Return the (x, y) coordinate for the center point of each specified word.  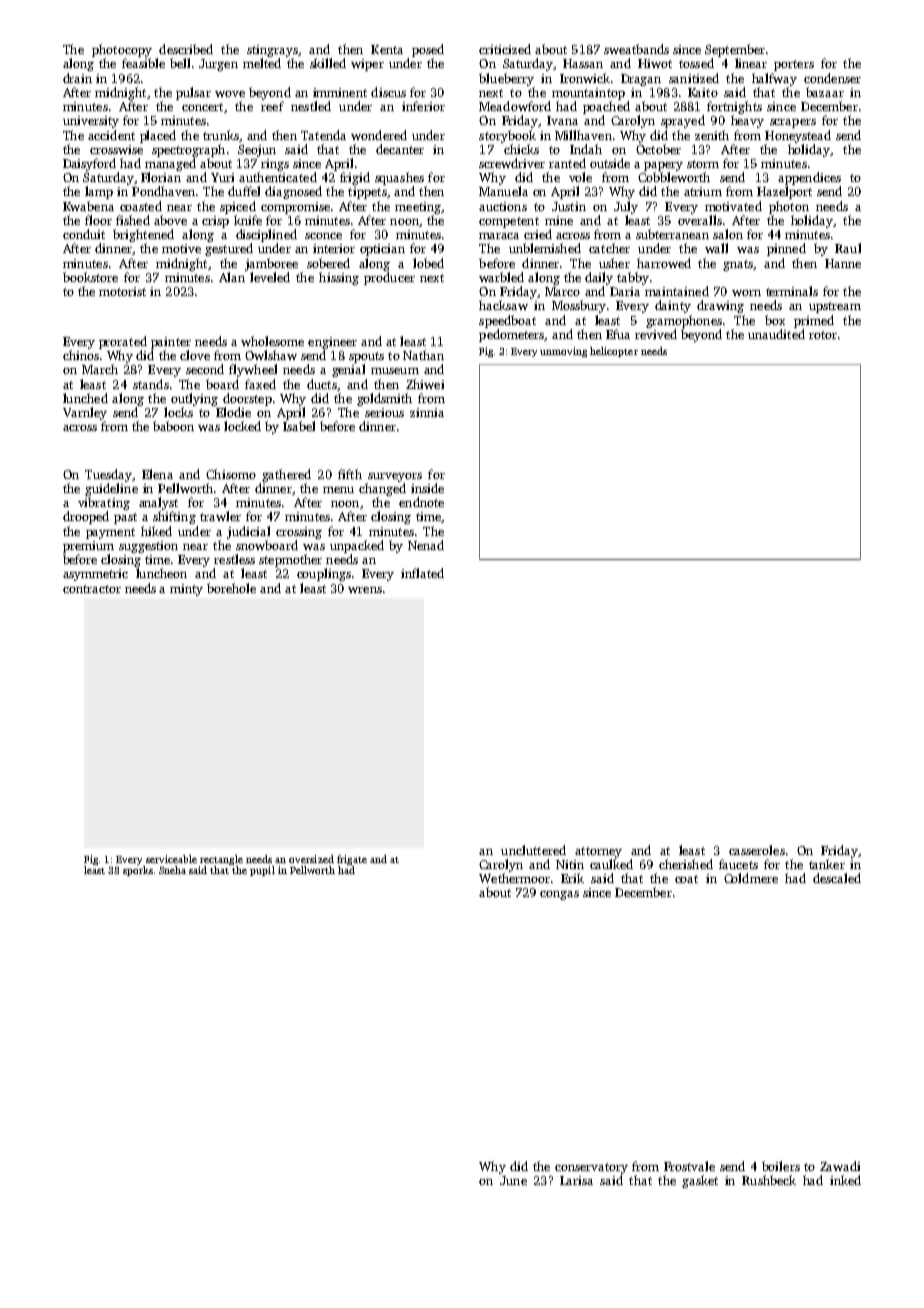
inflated (422, 573)
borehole (231, 588)
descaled (837, 878)
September (735, 50)
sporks (138, 871)
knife (248, 220)
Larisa (576, 1180)
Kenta (387, 49)
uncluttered (533, 850)
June (513, 1180)
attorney (598, 852)
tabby (633, 278)
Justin (569, 206)
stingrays (272, 51)
